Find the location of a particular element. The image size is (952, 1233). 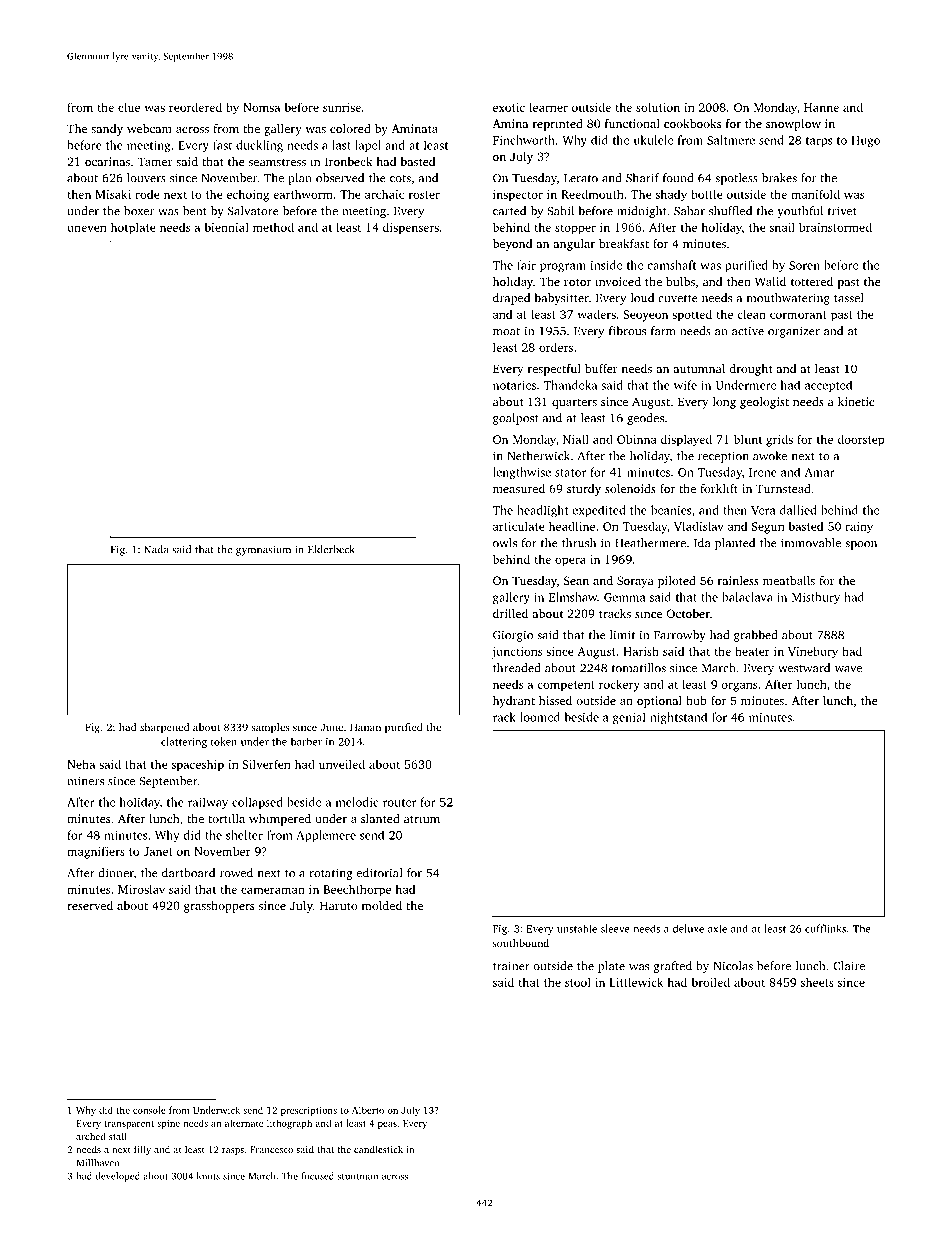

Elderbeck is located at coordinates (331, 549).
